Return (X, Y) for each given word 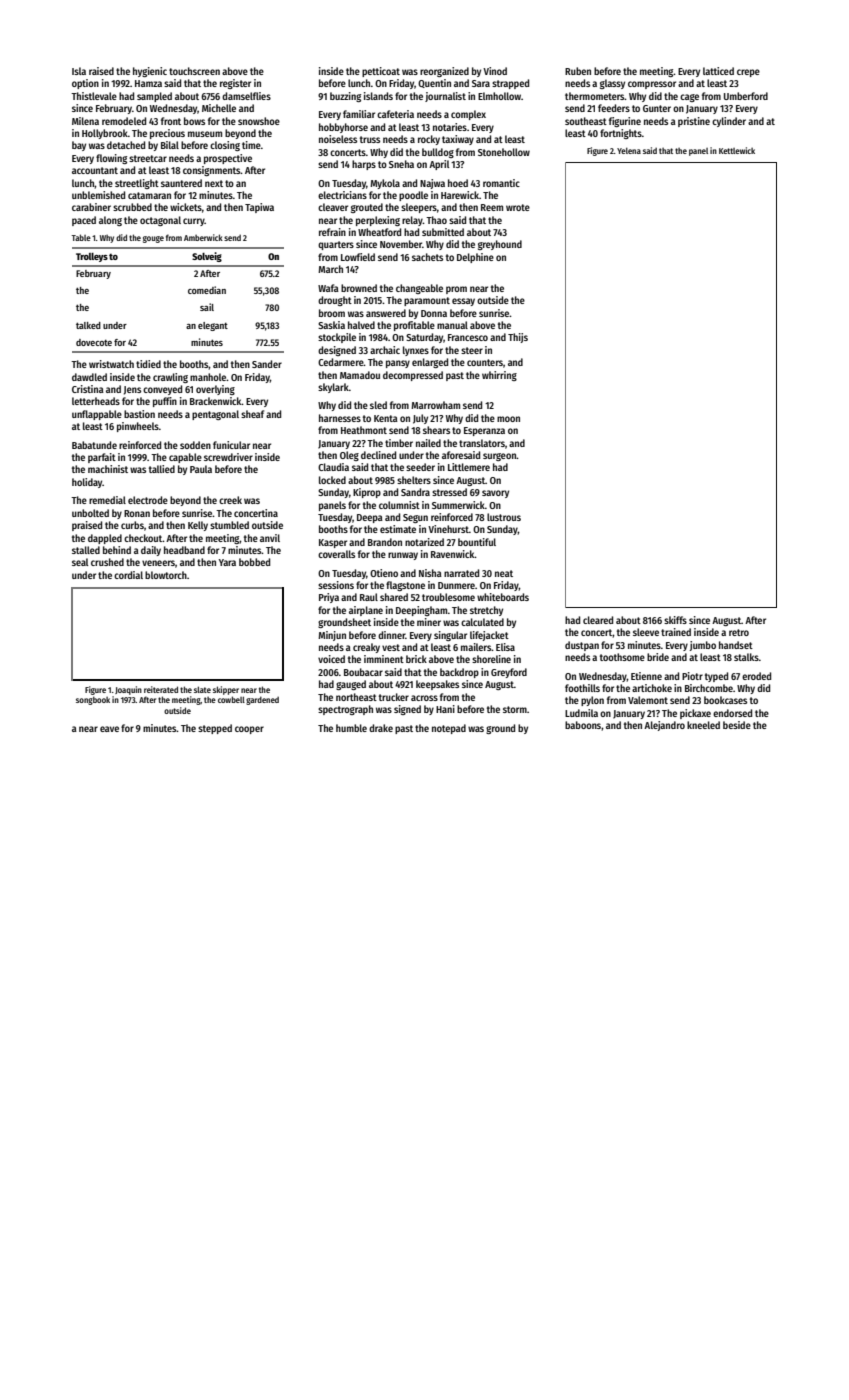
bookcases (725, 700)
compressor (652, 85)
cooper (249, 730)
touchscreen (194, 71)
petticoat (381, 72)
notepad (449, 729)
